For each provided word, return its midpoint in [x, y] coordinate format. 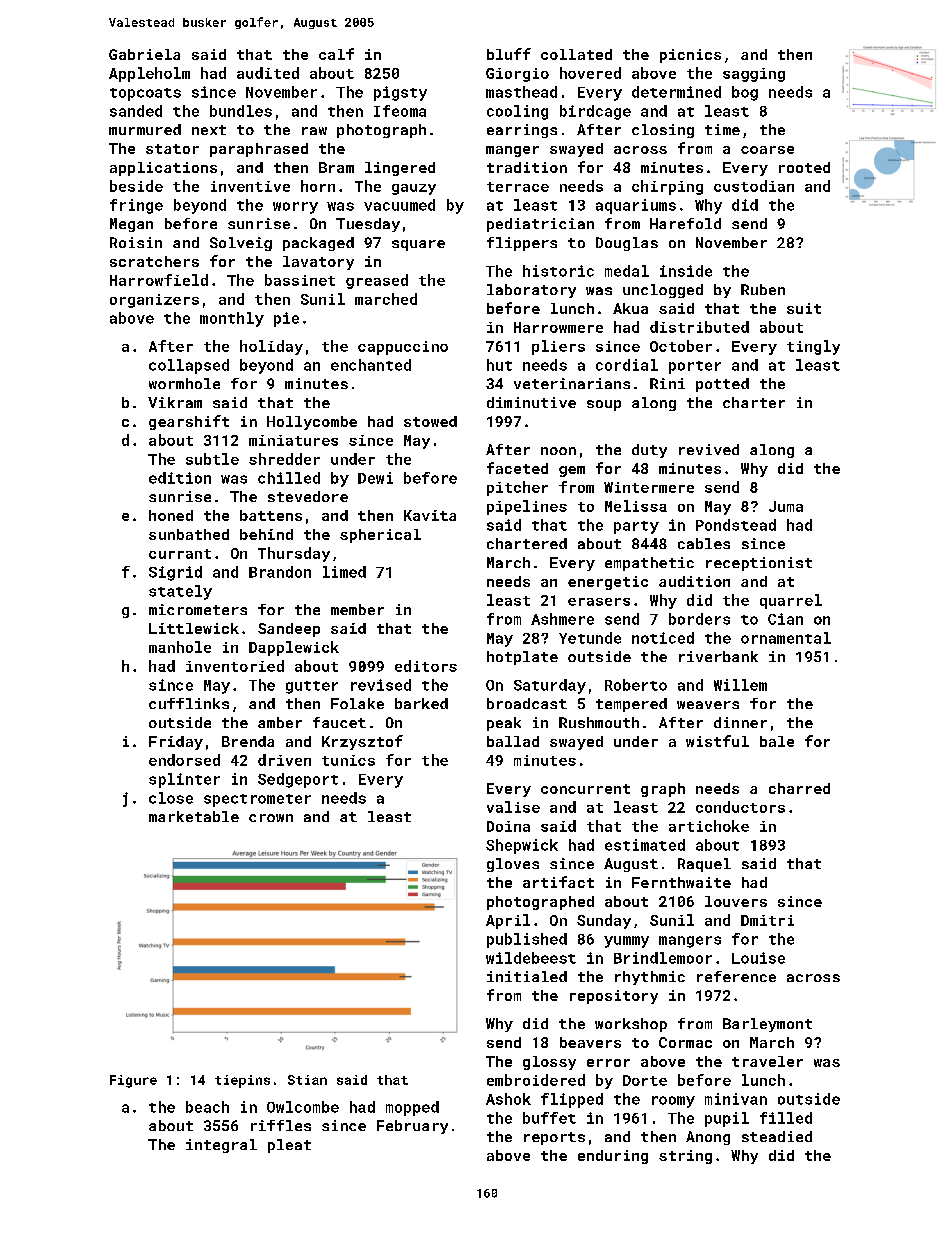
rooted [804, 167]
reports [554, 1138]
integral [221, 1146]
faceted [517, 468]
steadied [777, 1136]
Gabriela [144, 54]
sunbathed [189, 534]
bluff [509, 54]
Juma [786, 506]
